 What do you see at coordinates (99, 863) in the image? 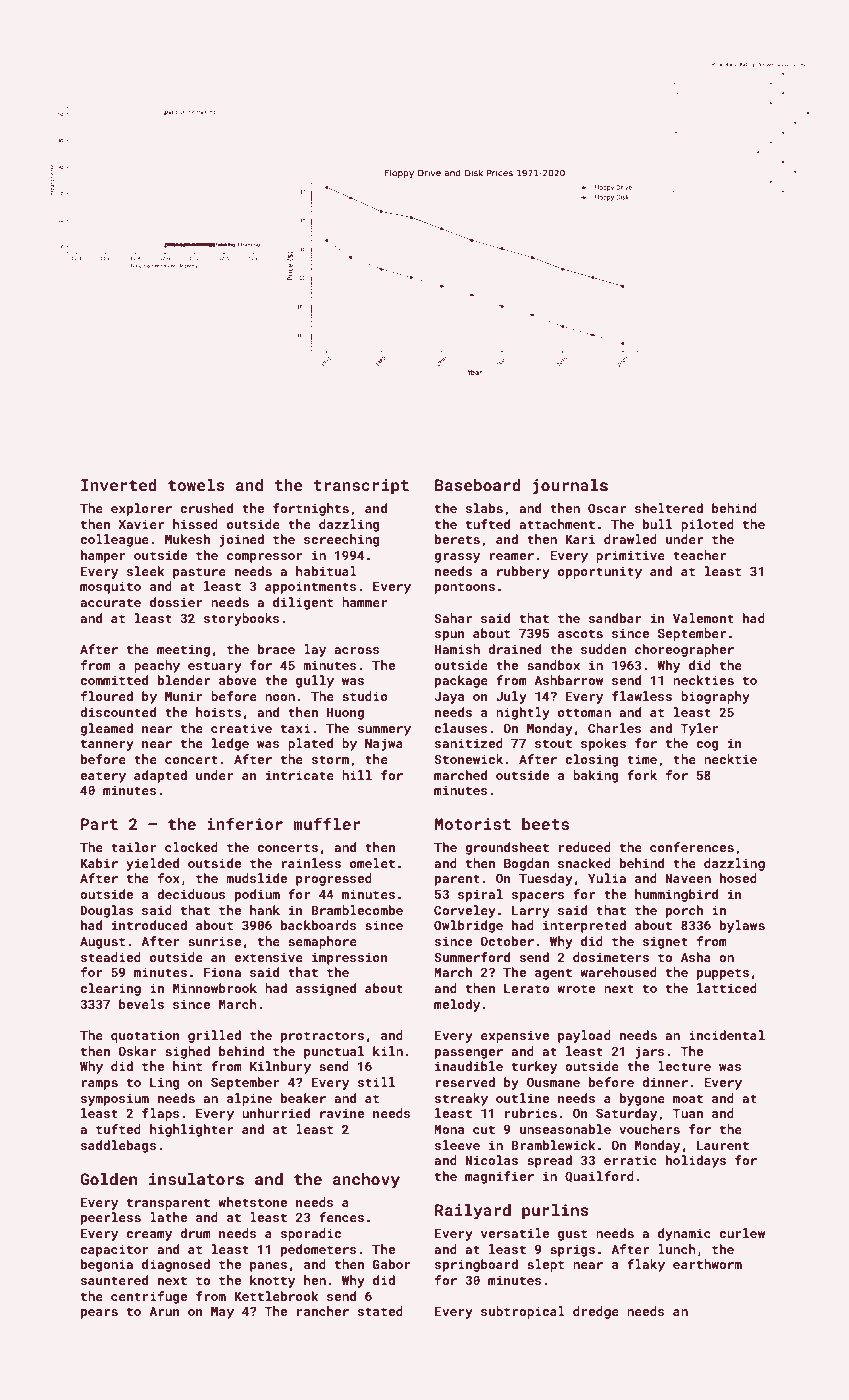
I see `Kabir` at bounding box center [99, 863].
